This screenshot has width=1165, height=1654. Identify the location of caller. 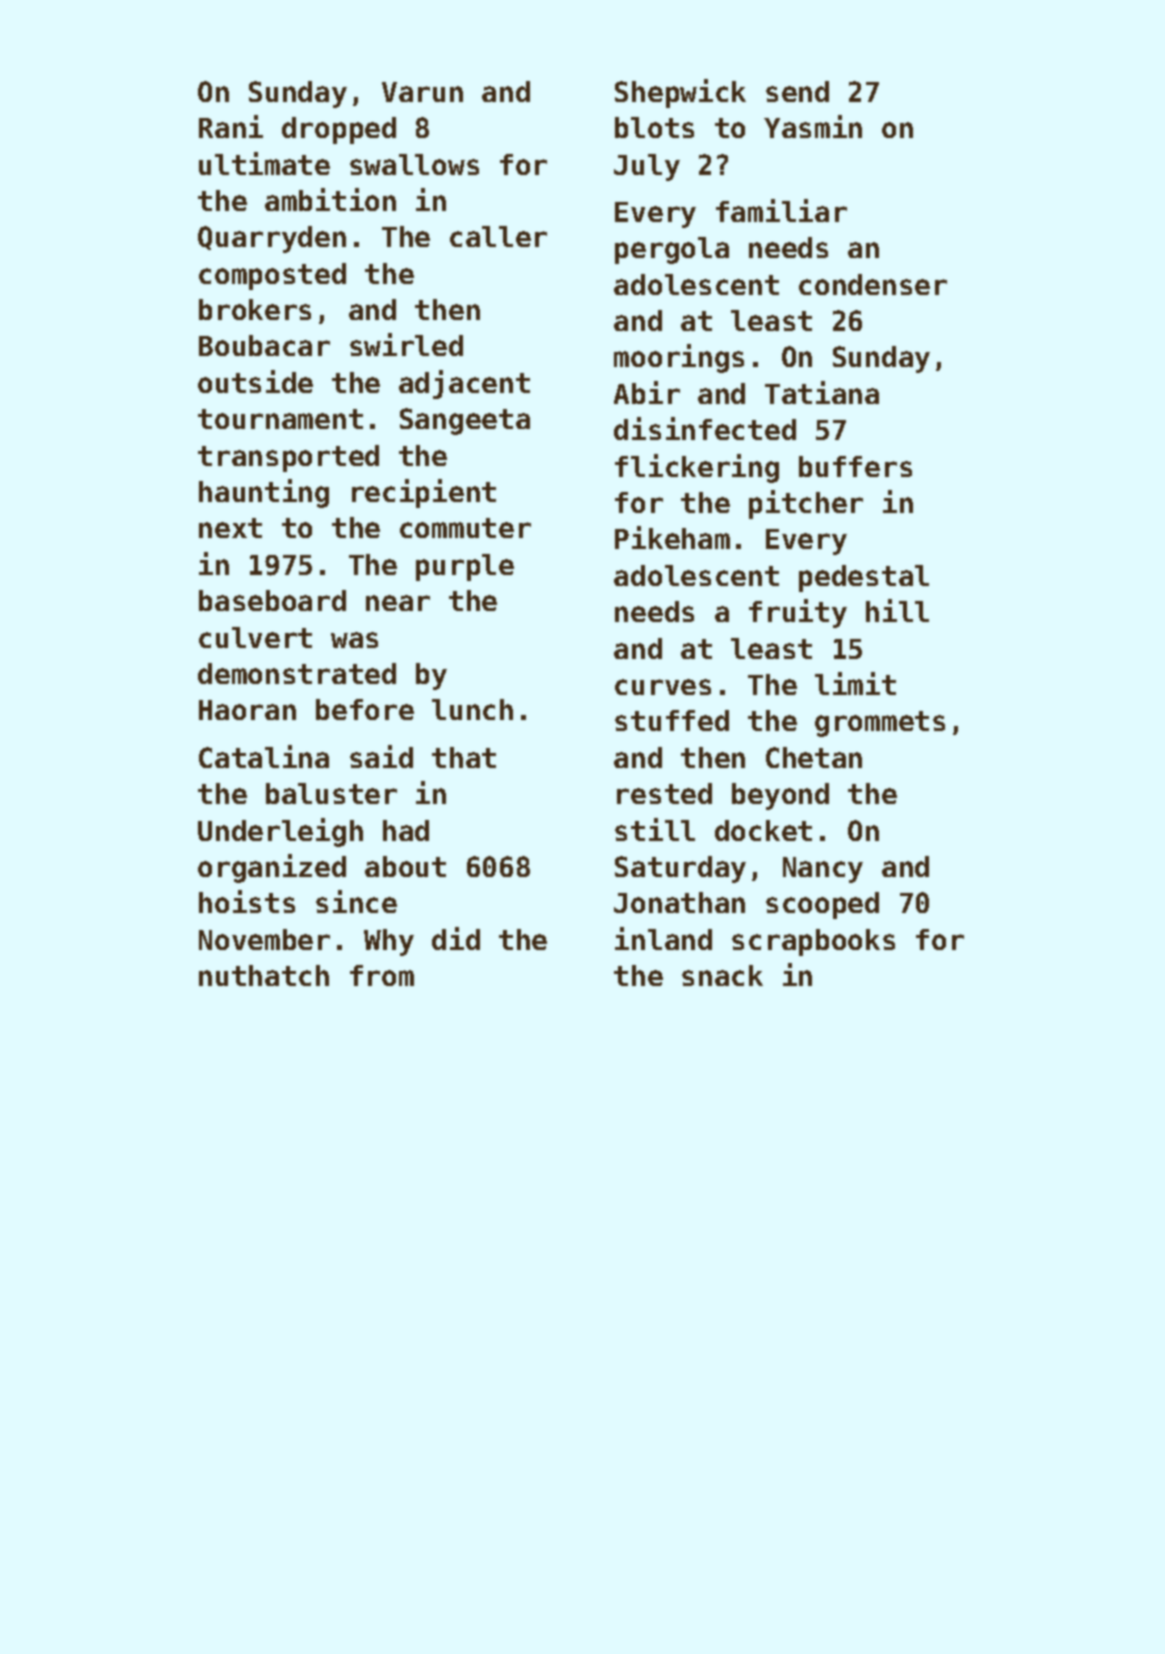
(498, 236).
